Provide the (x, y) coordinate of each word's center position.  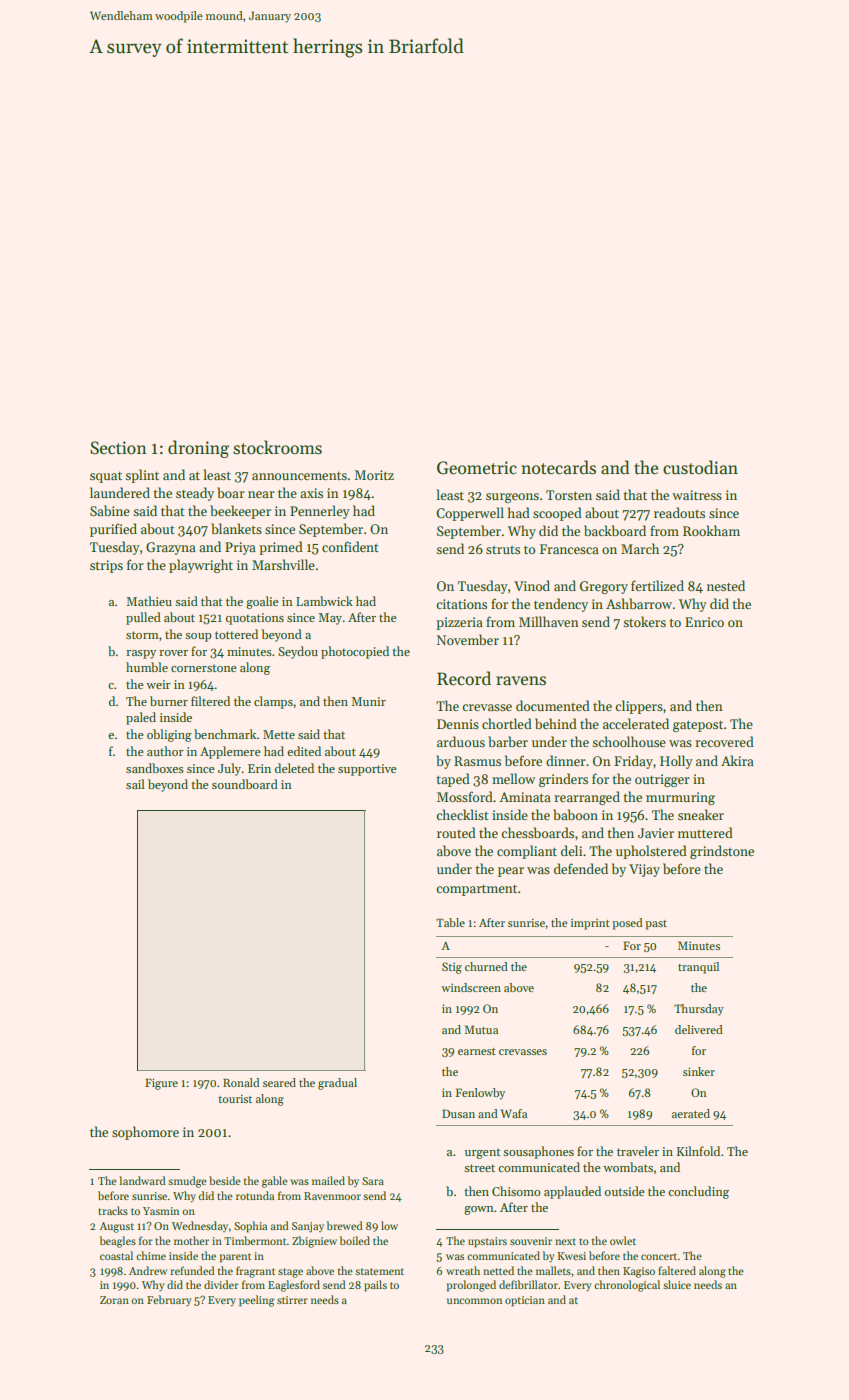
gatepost (698, 726)
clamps (273, 702)
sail (135, 784)
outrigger (662, 780)
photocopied (355, 652)
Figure (161, 1084)
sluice (677, 1284)
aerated (691, 1113)
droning (198, 449)
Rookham (711, 530)
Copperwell (470, 514)
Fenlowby (480, 1094)
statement (379, 1271)
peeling (257, 1301)
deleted (294, 768)
